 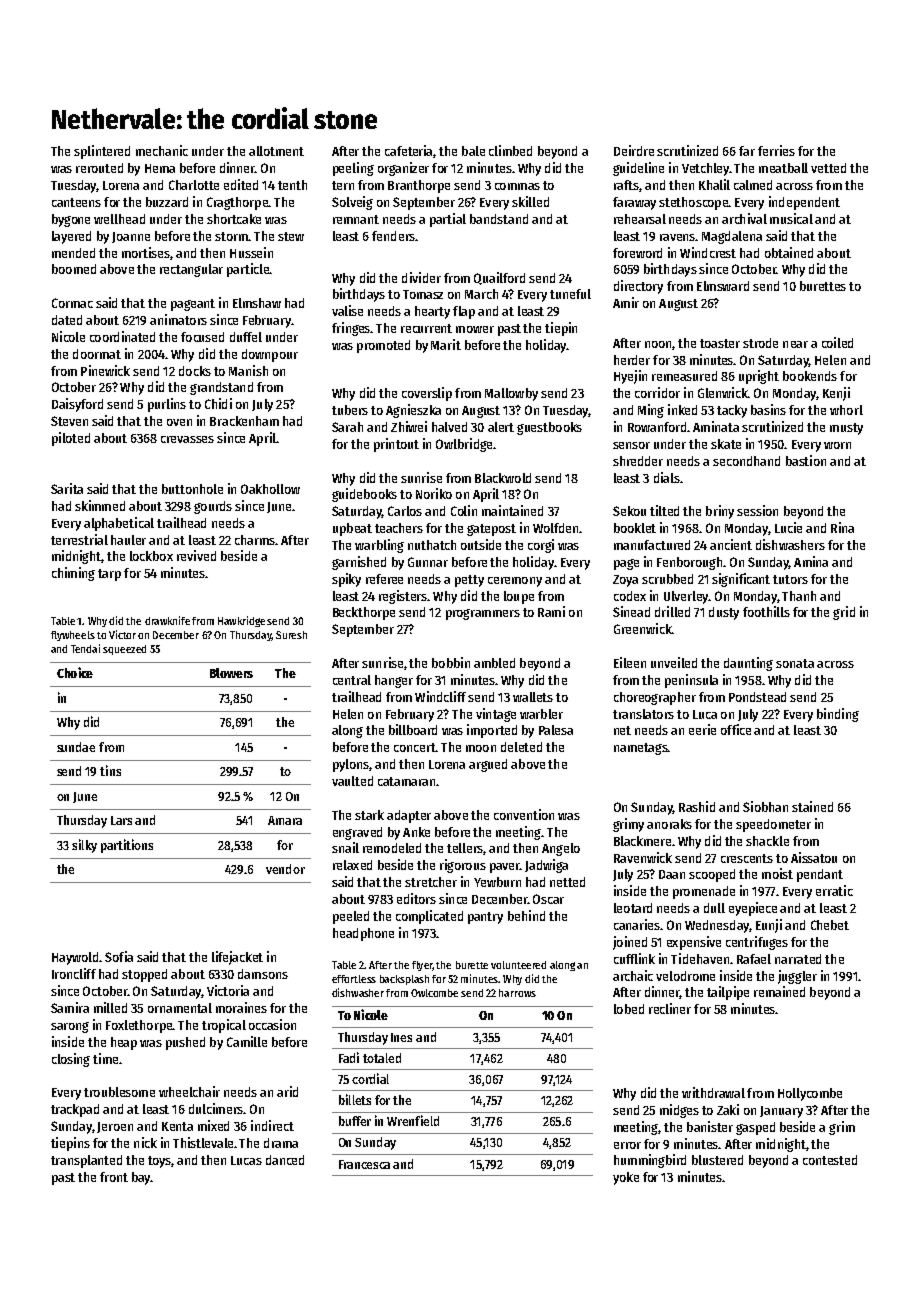 What do you see at coordinates (429, 917) in the image?
I see `complicated` at bounding box center [429, 917].
